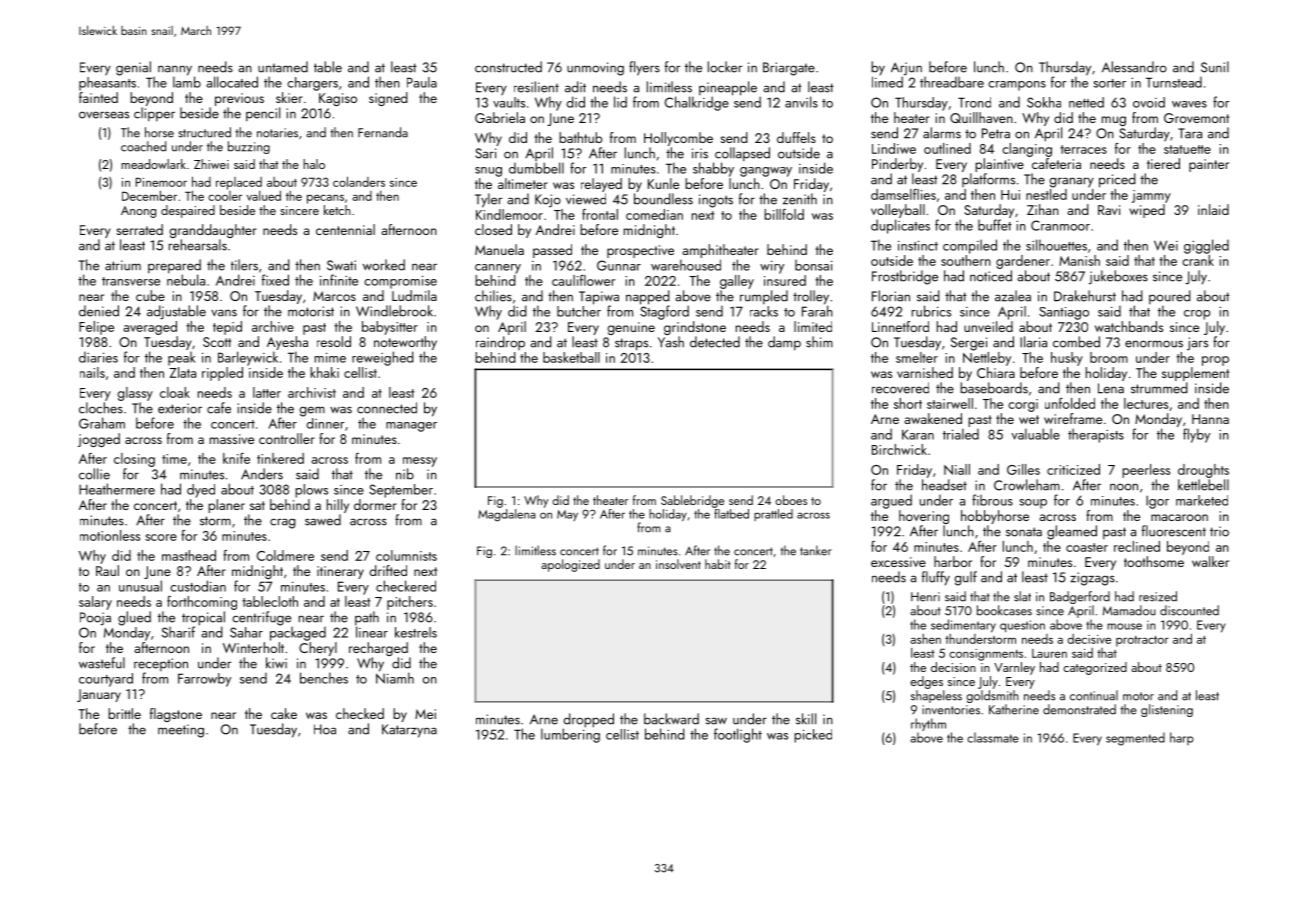 This image has width=1308, height=924. I want to click on Lindiwe, so click(894, 148).
